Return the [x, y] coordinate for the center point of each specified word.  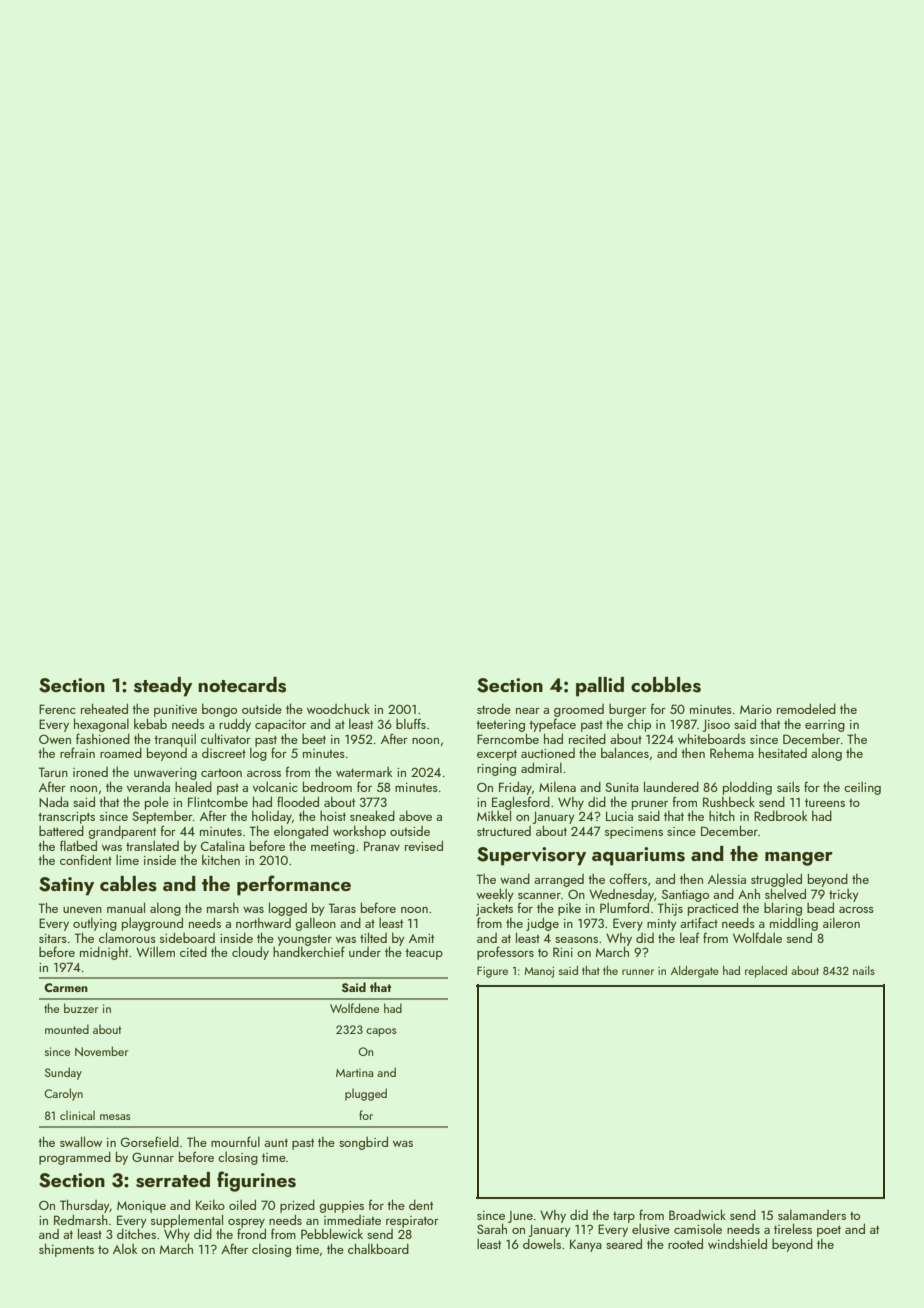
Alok [125, 1249]
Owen [55, 739]
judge [542, 924]
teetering [500, 726]
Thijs [670, 909]
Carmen [66, 987]
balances [625, 752]
